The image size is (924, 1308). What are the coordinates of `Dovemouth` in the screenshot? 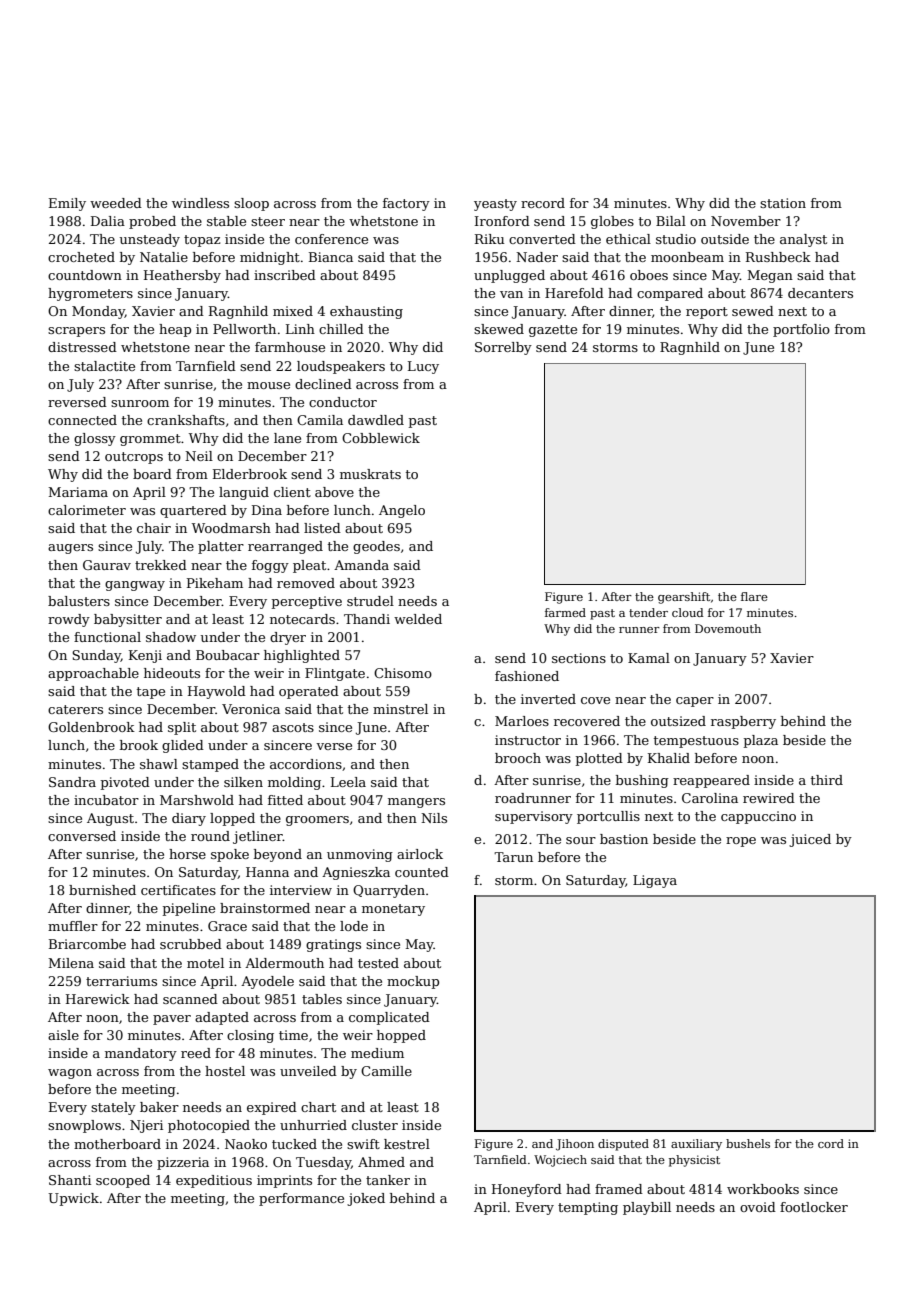 It's located at (728, 628).
